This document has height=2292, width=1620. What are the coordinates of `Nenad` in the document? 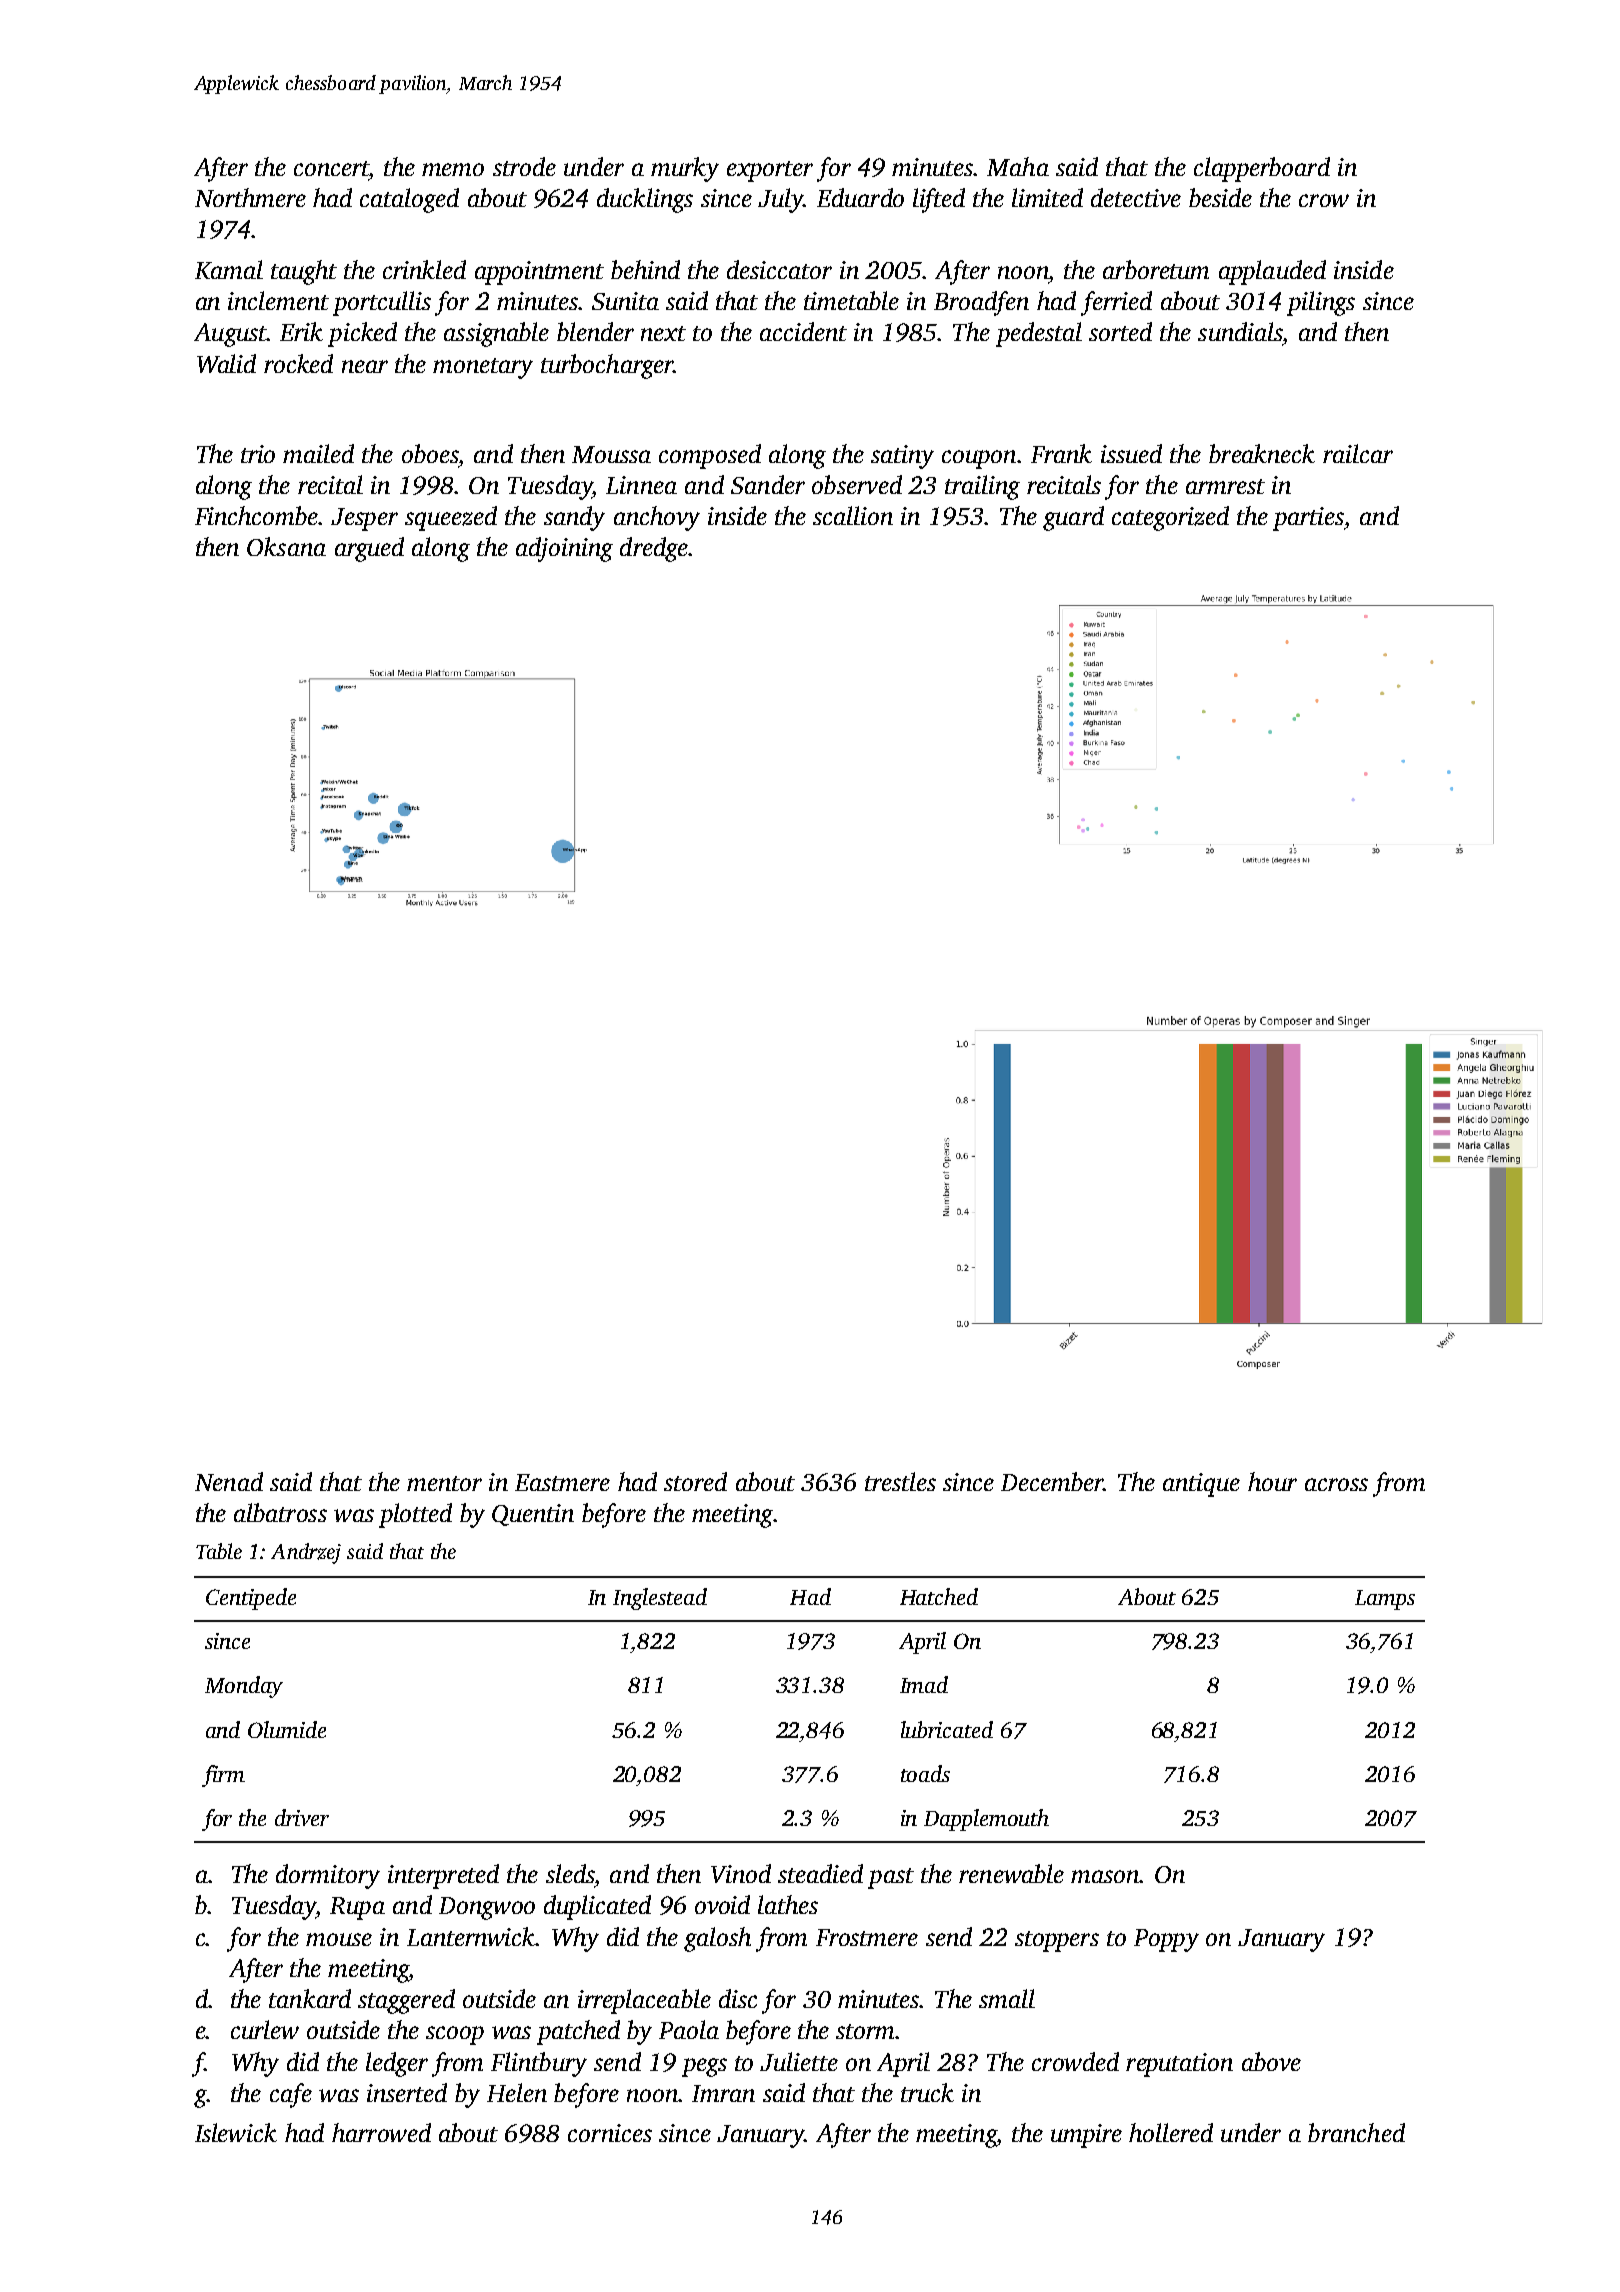 It's located at (229, 1481).
